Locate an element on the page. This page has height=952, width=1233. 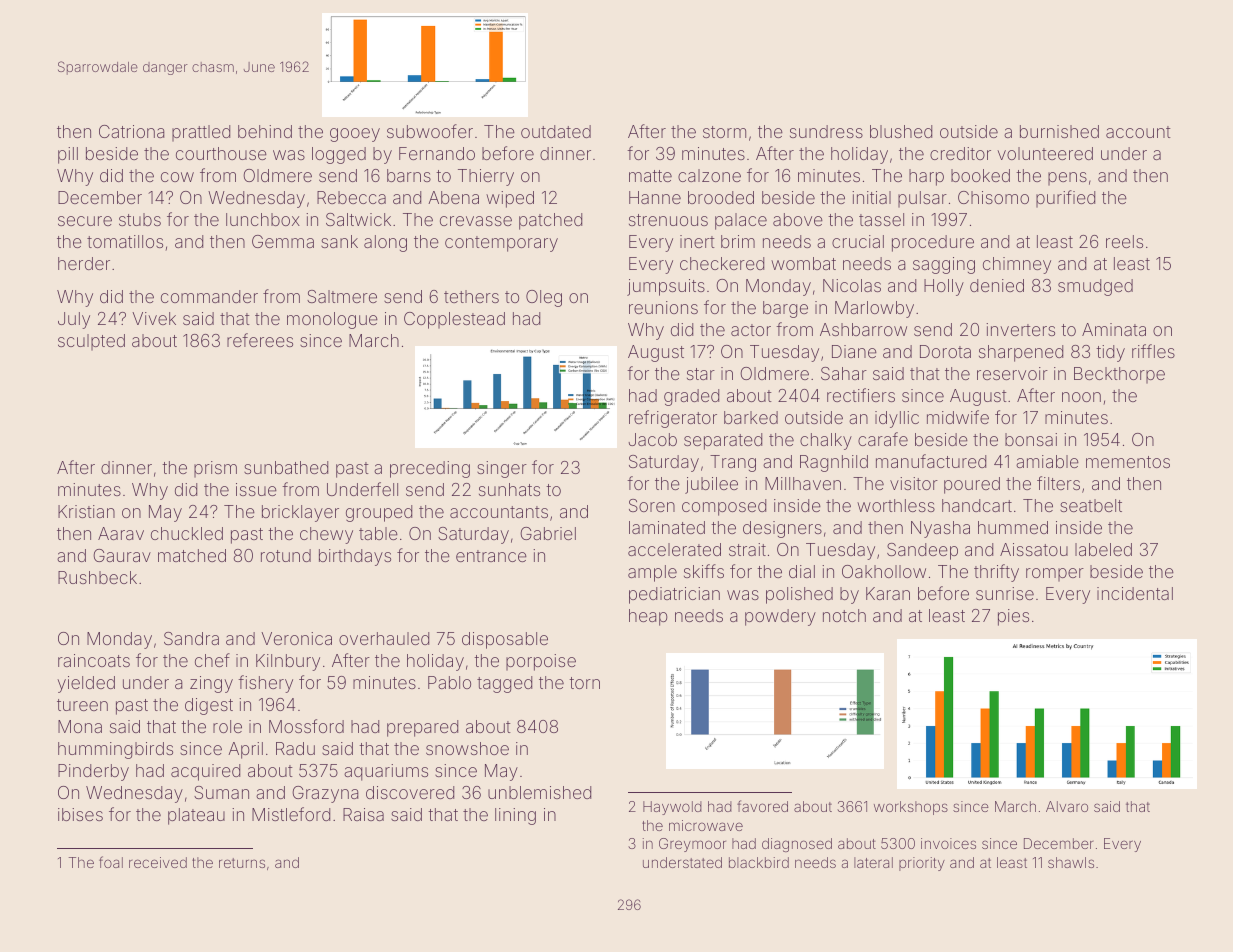
Trang is located at coordinates (733, 463).
